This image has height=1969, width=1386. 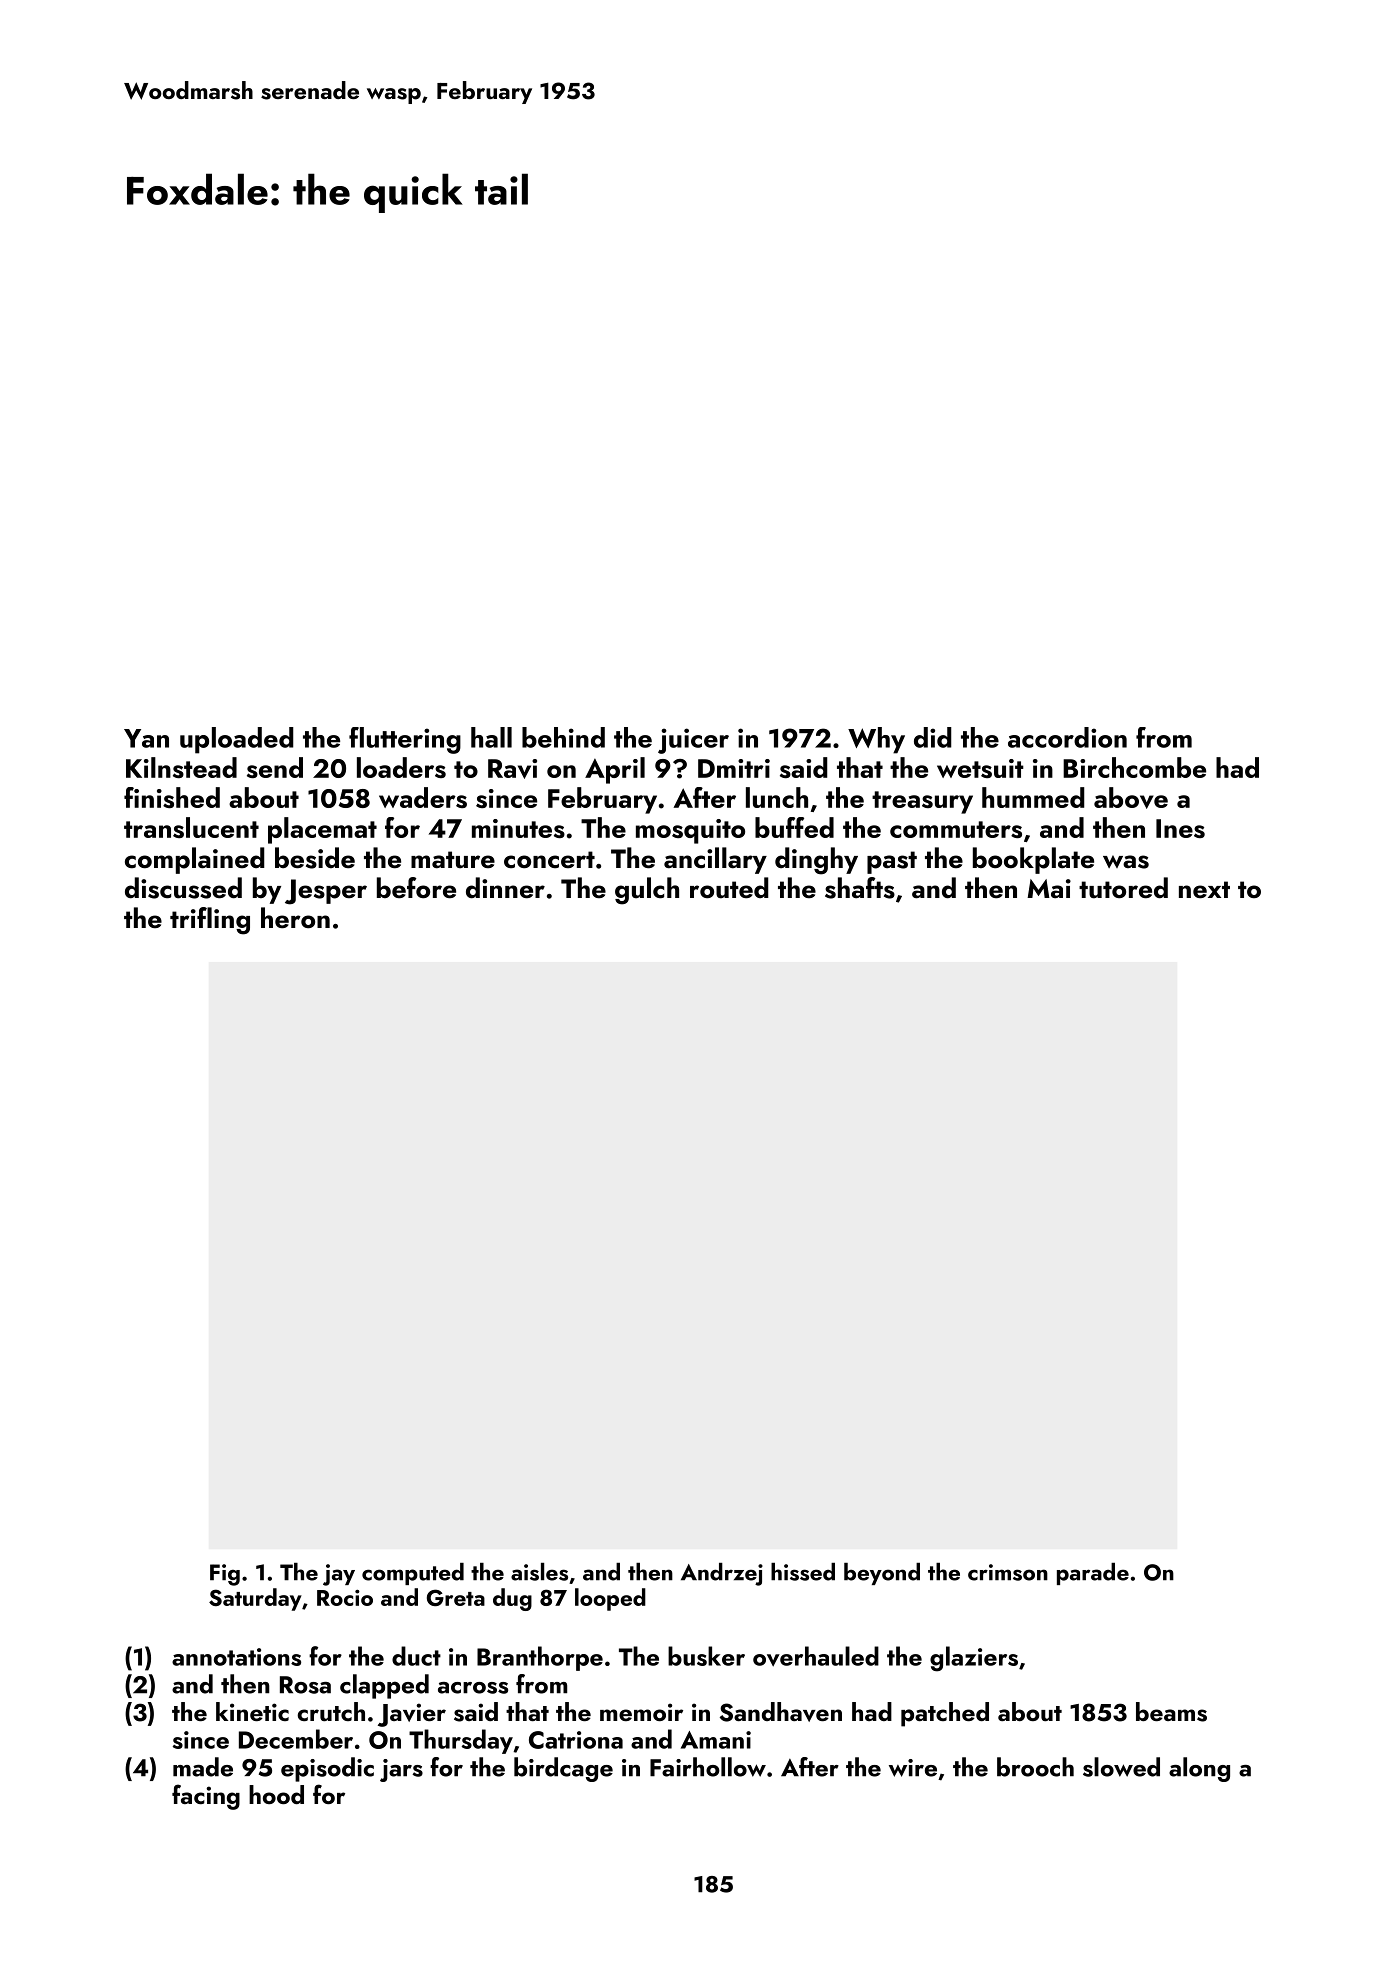 What do you see at coordinates (615, 770) in the image?
I see `April` at bounding box center [615, 770].
